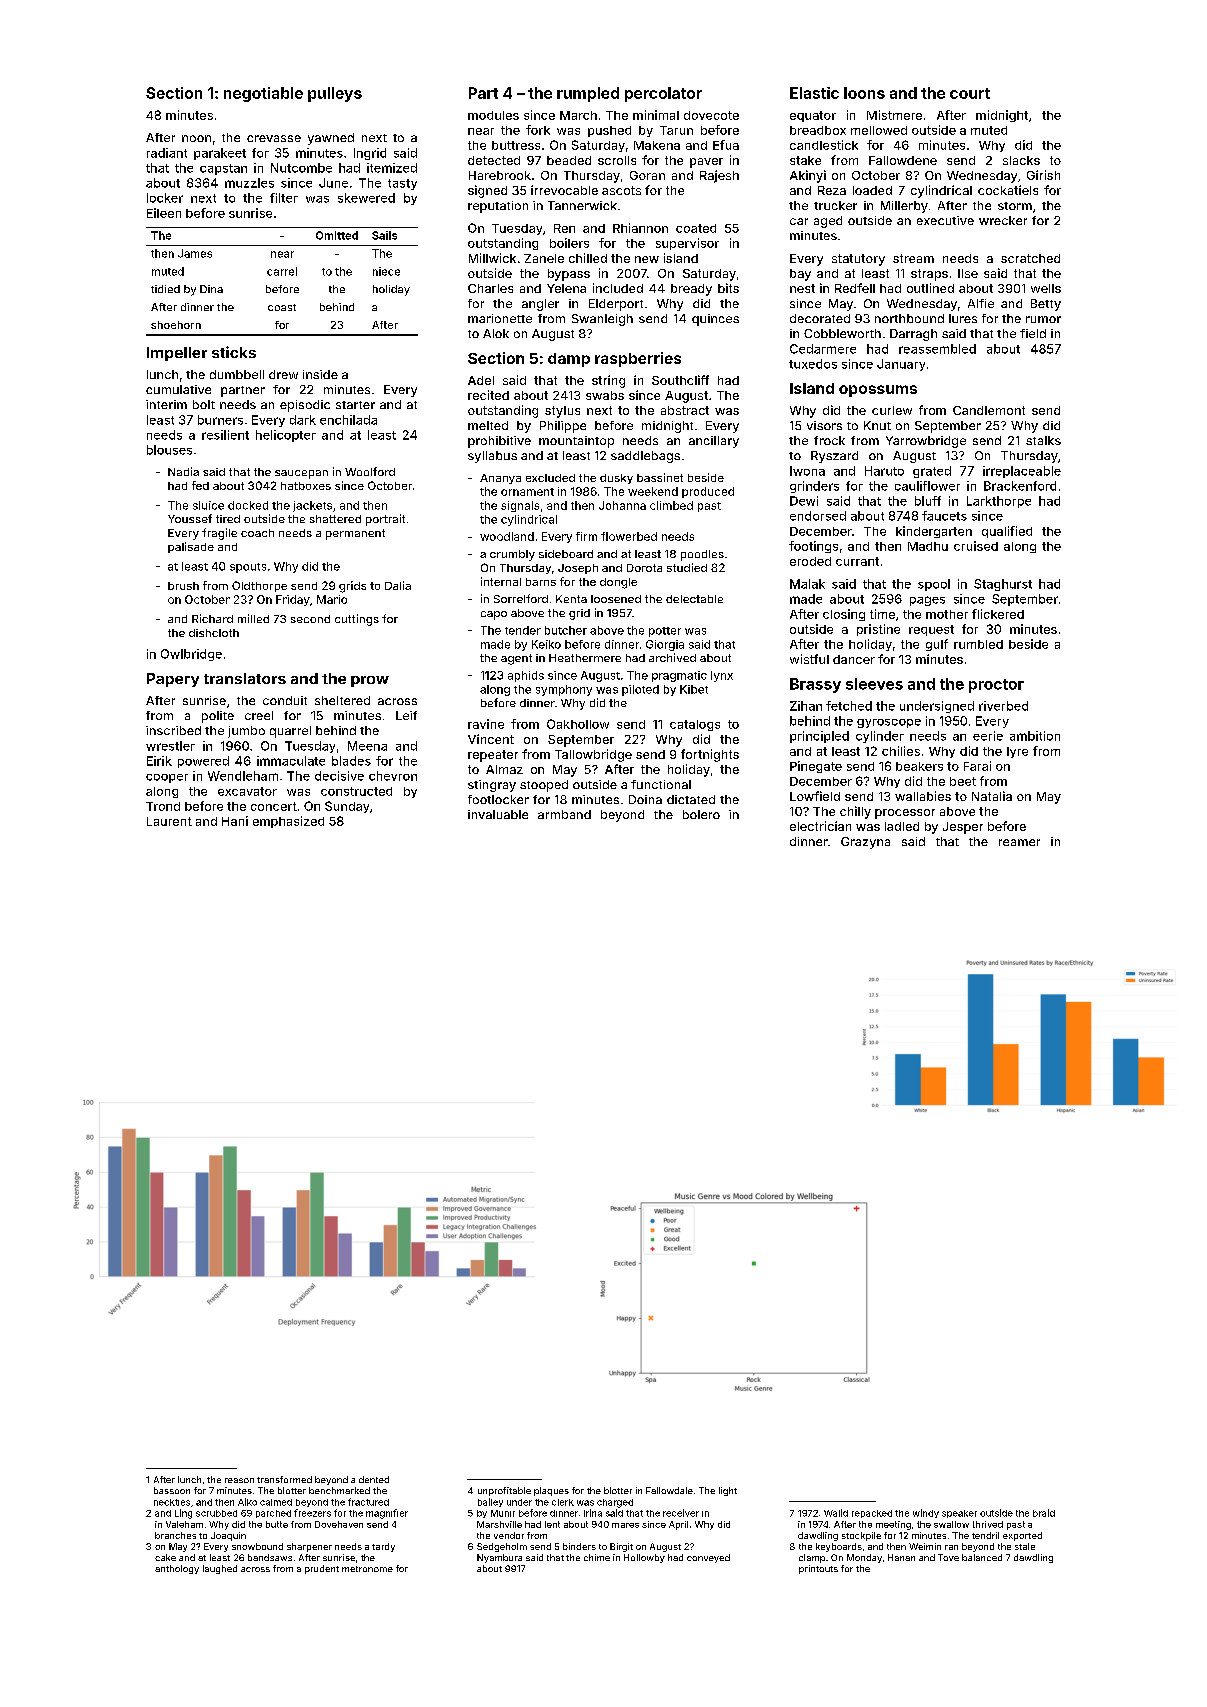 The image size is (1207, 1707). I want to click on barns, so click(541, 582).
